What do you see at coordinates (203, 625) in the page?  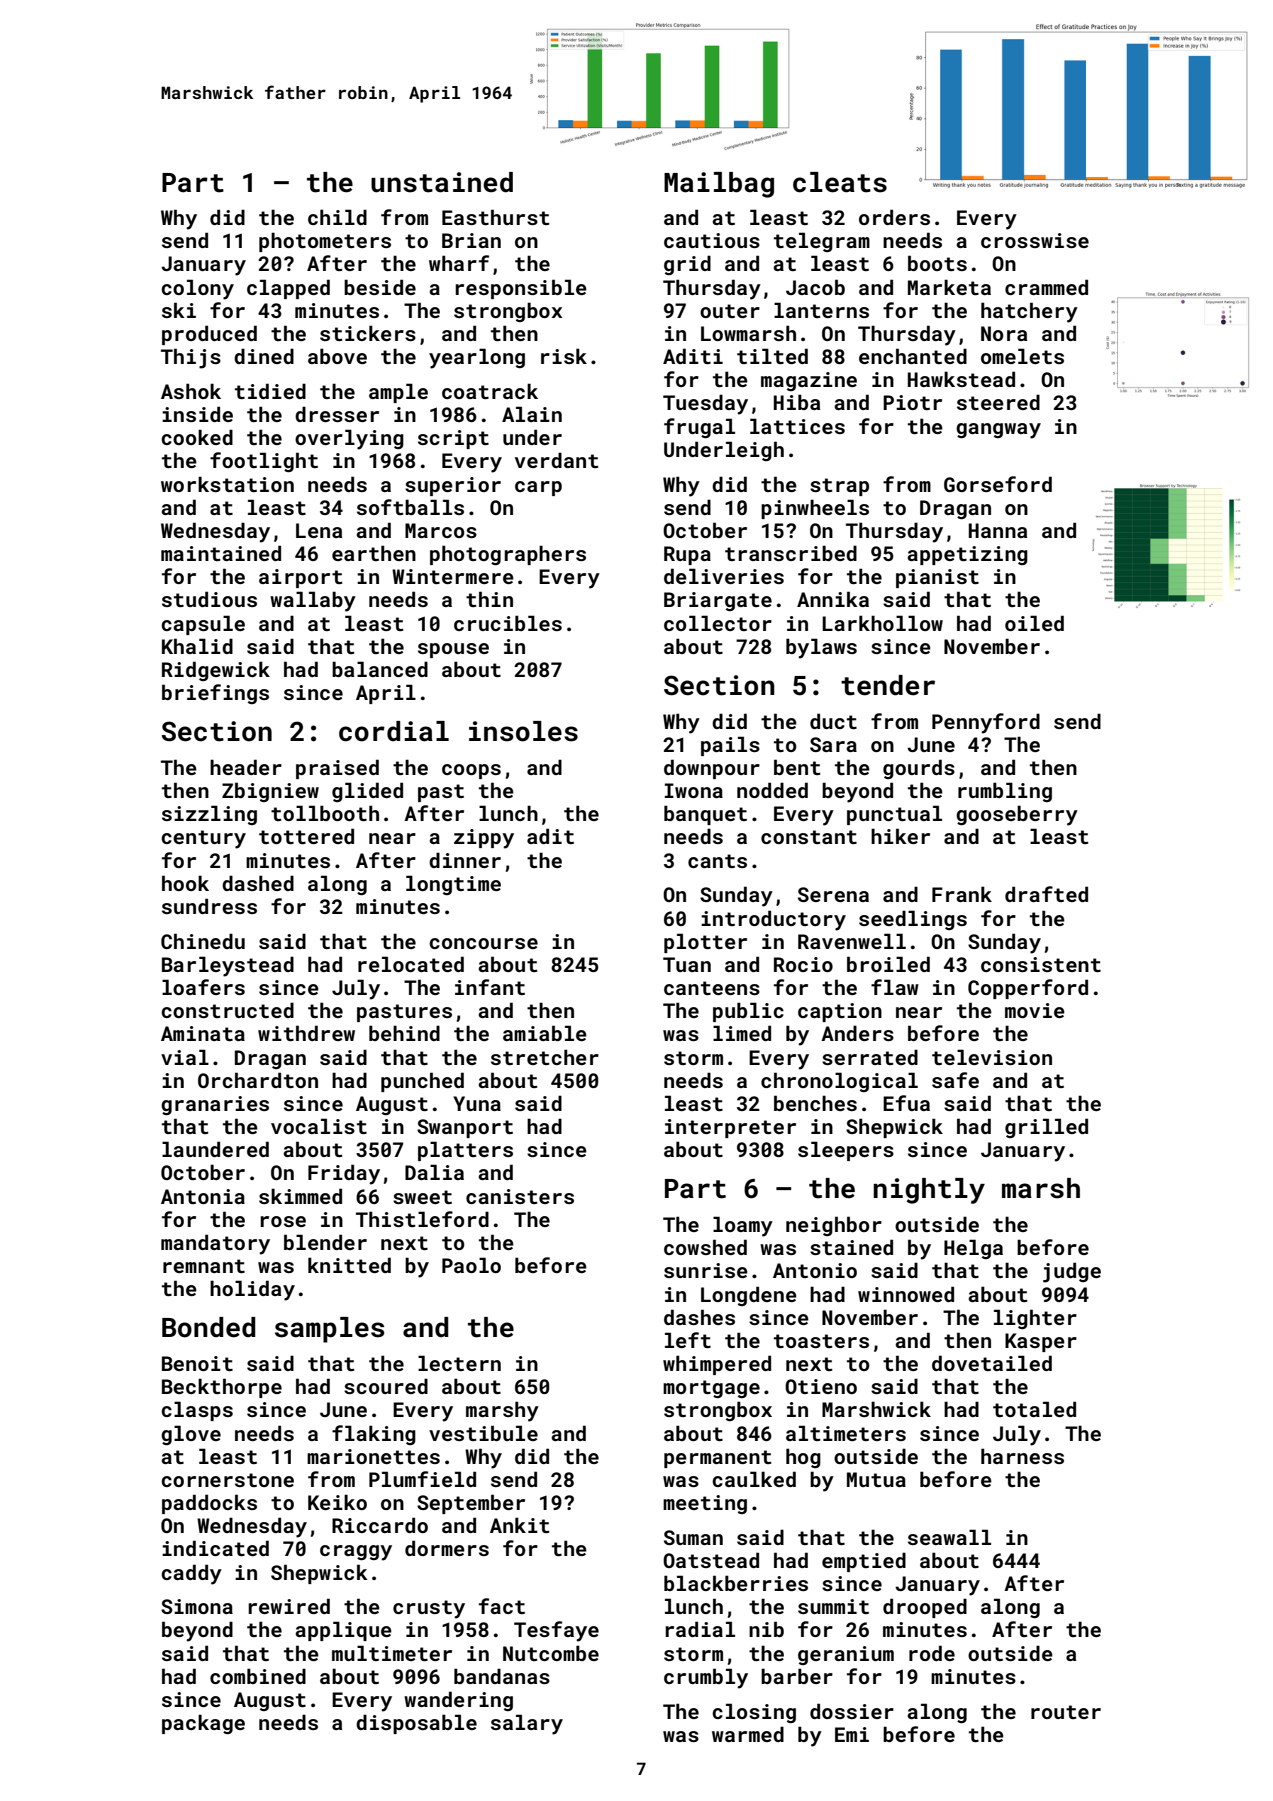 I see `capsule` at bounding box center [203, 625].
